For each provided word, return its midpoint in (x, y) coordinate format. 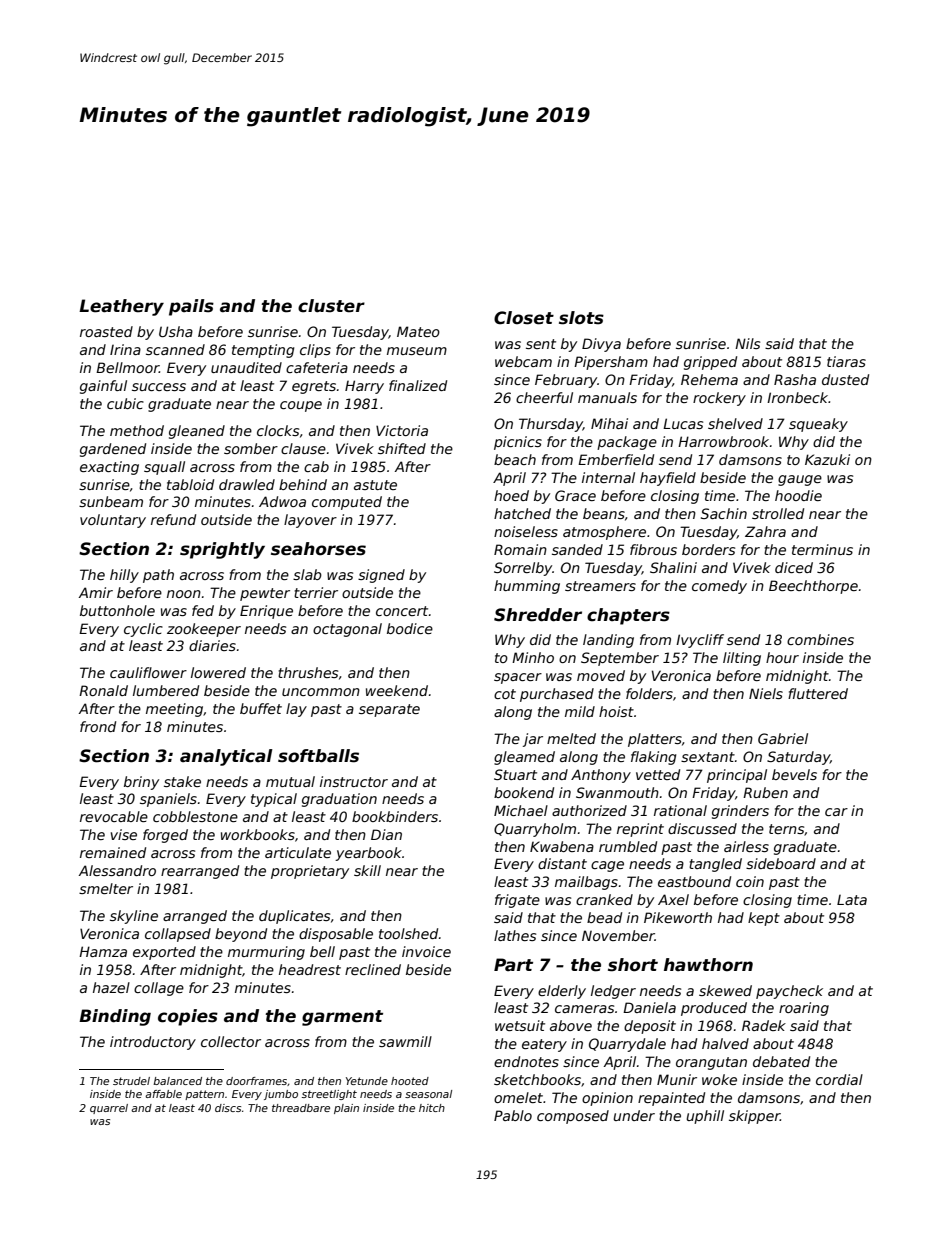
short (633, 965)
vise (124, 834)
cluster (331, 306)
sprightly (222, 550)
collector (231, 1041)
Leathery (121, 307)
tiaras (846, 361)
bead (604, 917)
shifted (402, 448)
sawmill (405, 1041)
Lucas (683, 423)
